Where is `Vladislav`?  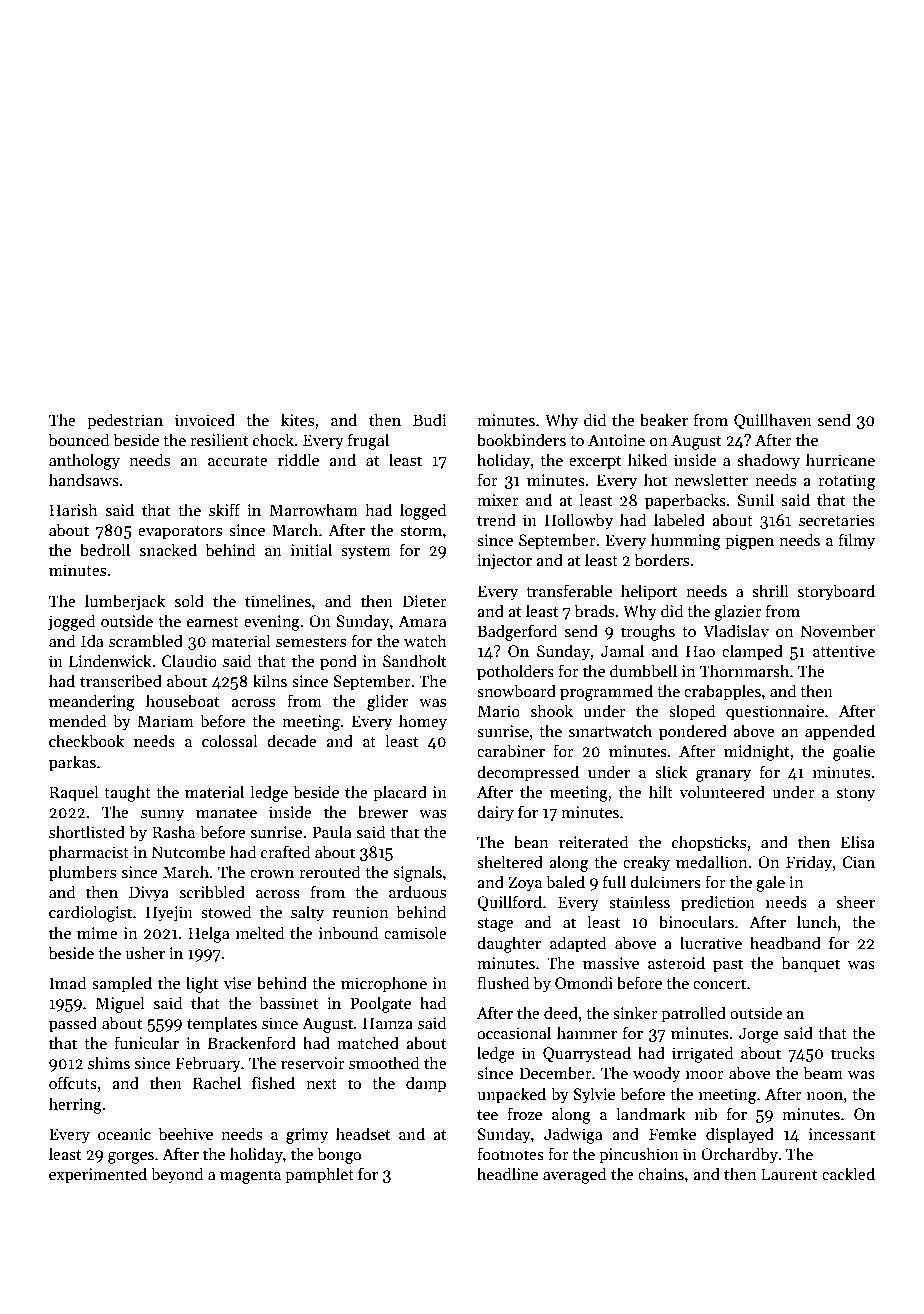 Vladislav is located at coordinates (736, 630).
